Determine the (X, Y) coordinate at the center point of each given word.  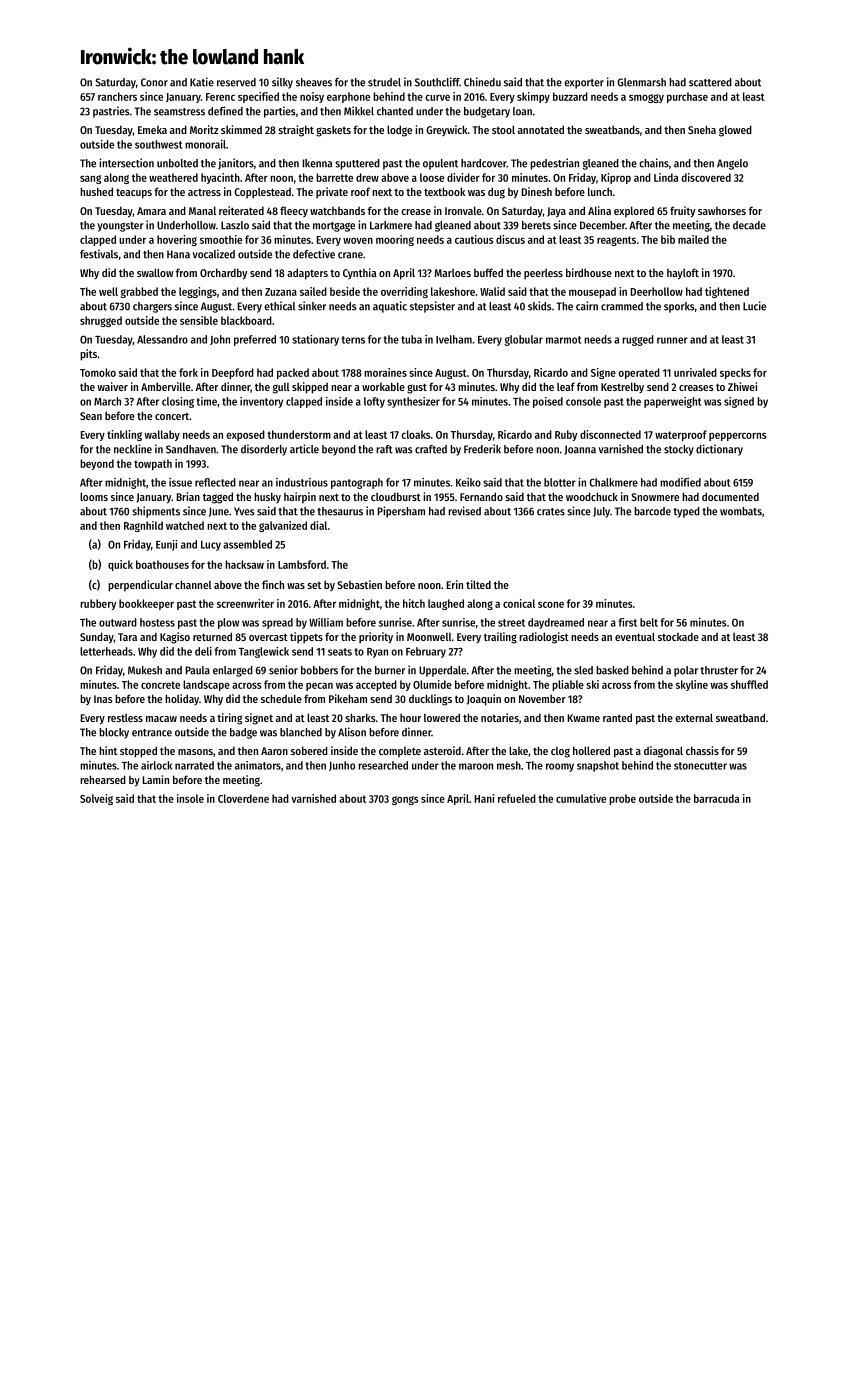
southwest (158, 144)
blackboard (246, 320)
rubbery (98, 604)
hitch (414, 603)
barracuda (716, 798)
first (627, 622)
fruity (682, 212)
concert (172, 416)
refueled (517, 798)
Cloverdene (243, 798)
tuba (411, 339)
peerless (543, 274)
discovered (706, 177)
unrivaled (695, 372)
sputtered (357, 164)
